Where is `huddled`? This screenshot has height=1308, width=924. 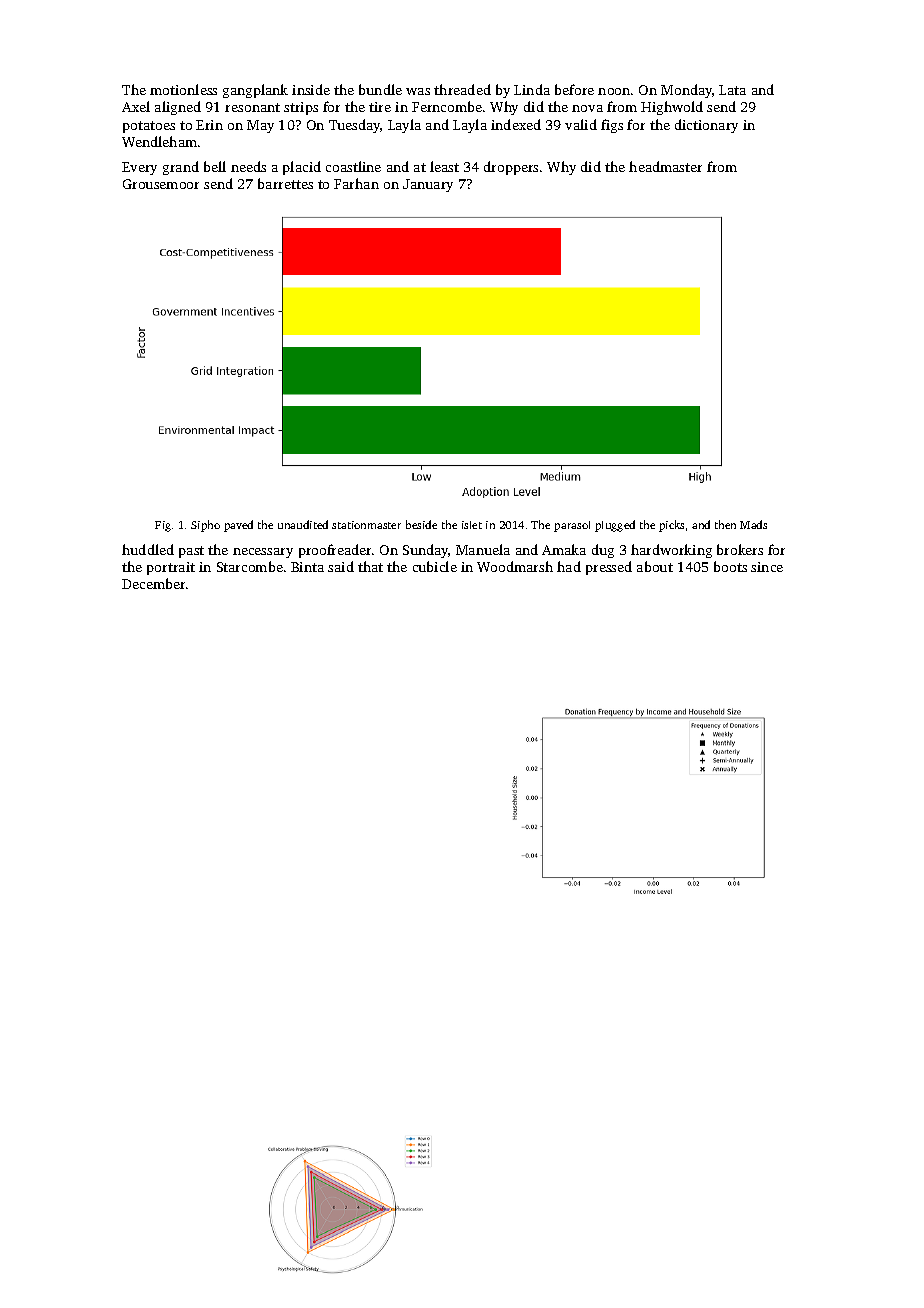 huddled is located at coordinates (148, 549).
